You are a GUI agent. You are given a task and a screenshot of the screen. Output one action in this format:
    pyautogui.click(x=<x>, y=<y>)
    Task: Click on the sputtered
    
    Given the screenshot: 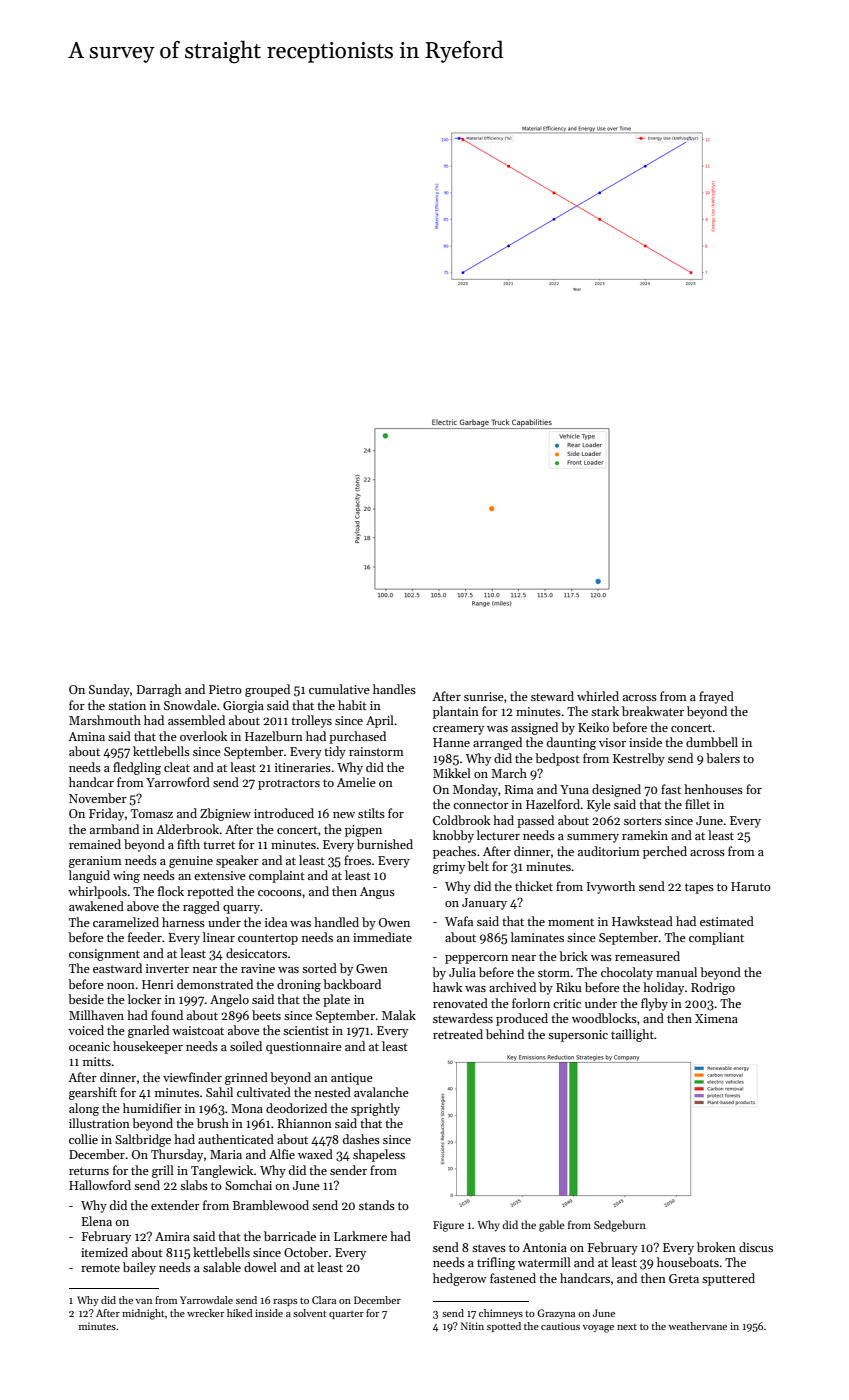 What is the action you would take?
    pyautogui.click(x=728, y=1279)
